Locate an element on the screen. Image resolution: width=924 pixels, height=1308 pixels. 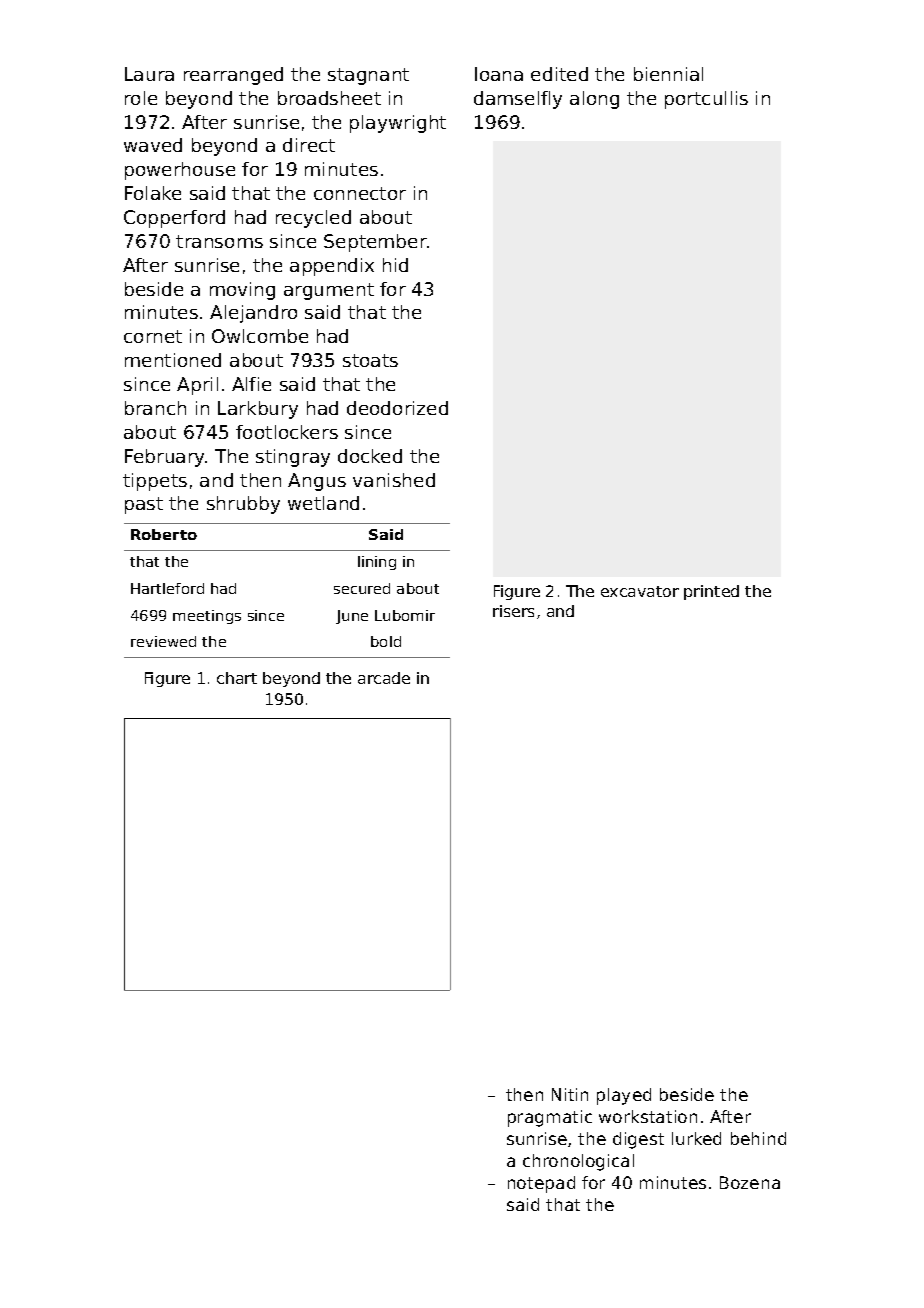
notepad is located at coordinates (541, 1184).
